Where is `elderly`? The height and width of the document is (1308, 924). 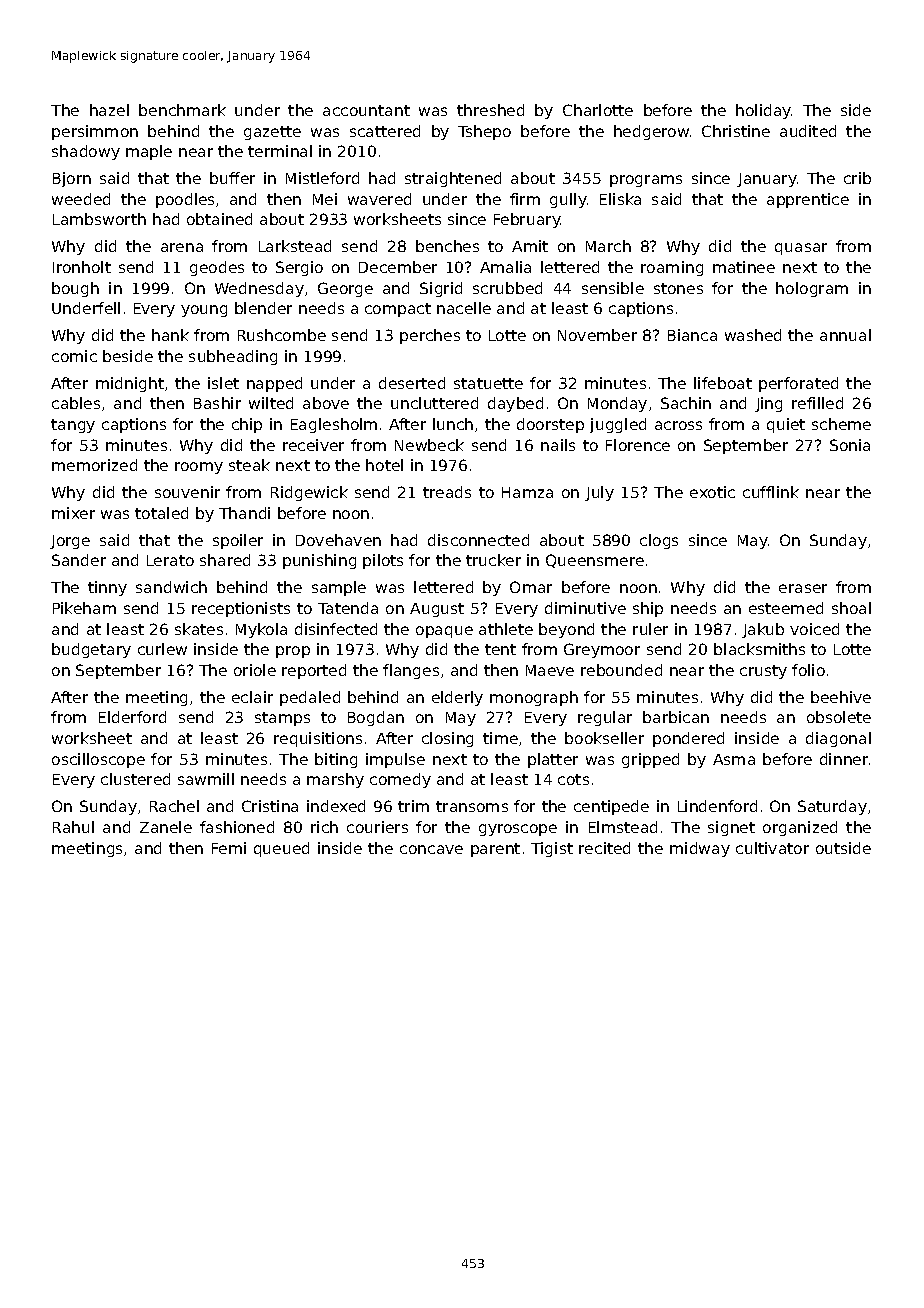 elderly is located at coordinates (457, 698).
